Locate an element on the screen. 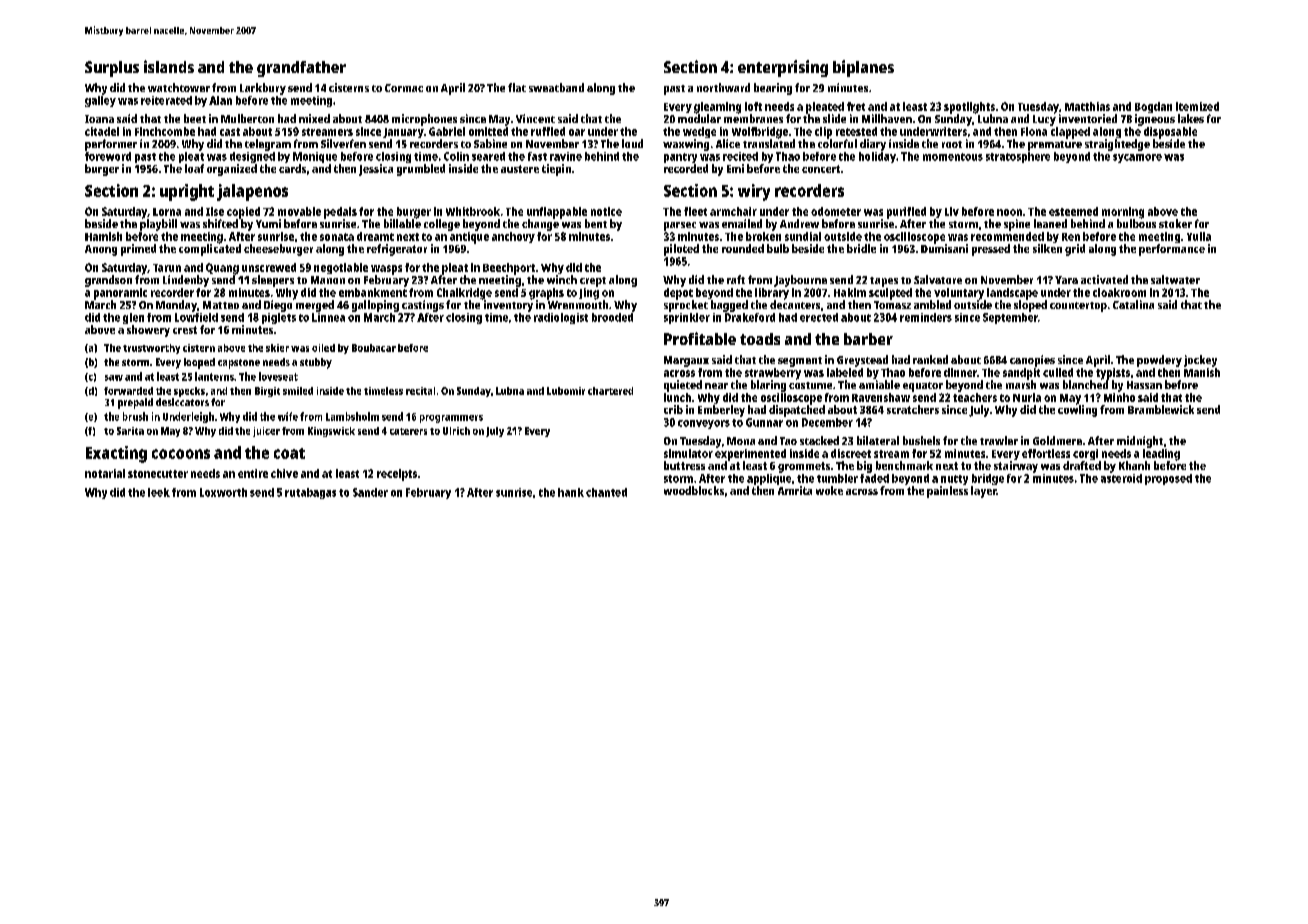  sweatband is located at coordinates (556, 87).
